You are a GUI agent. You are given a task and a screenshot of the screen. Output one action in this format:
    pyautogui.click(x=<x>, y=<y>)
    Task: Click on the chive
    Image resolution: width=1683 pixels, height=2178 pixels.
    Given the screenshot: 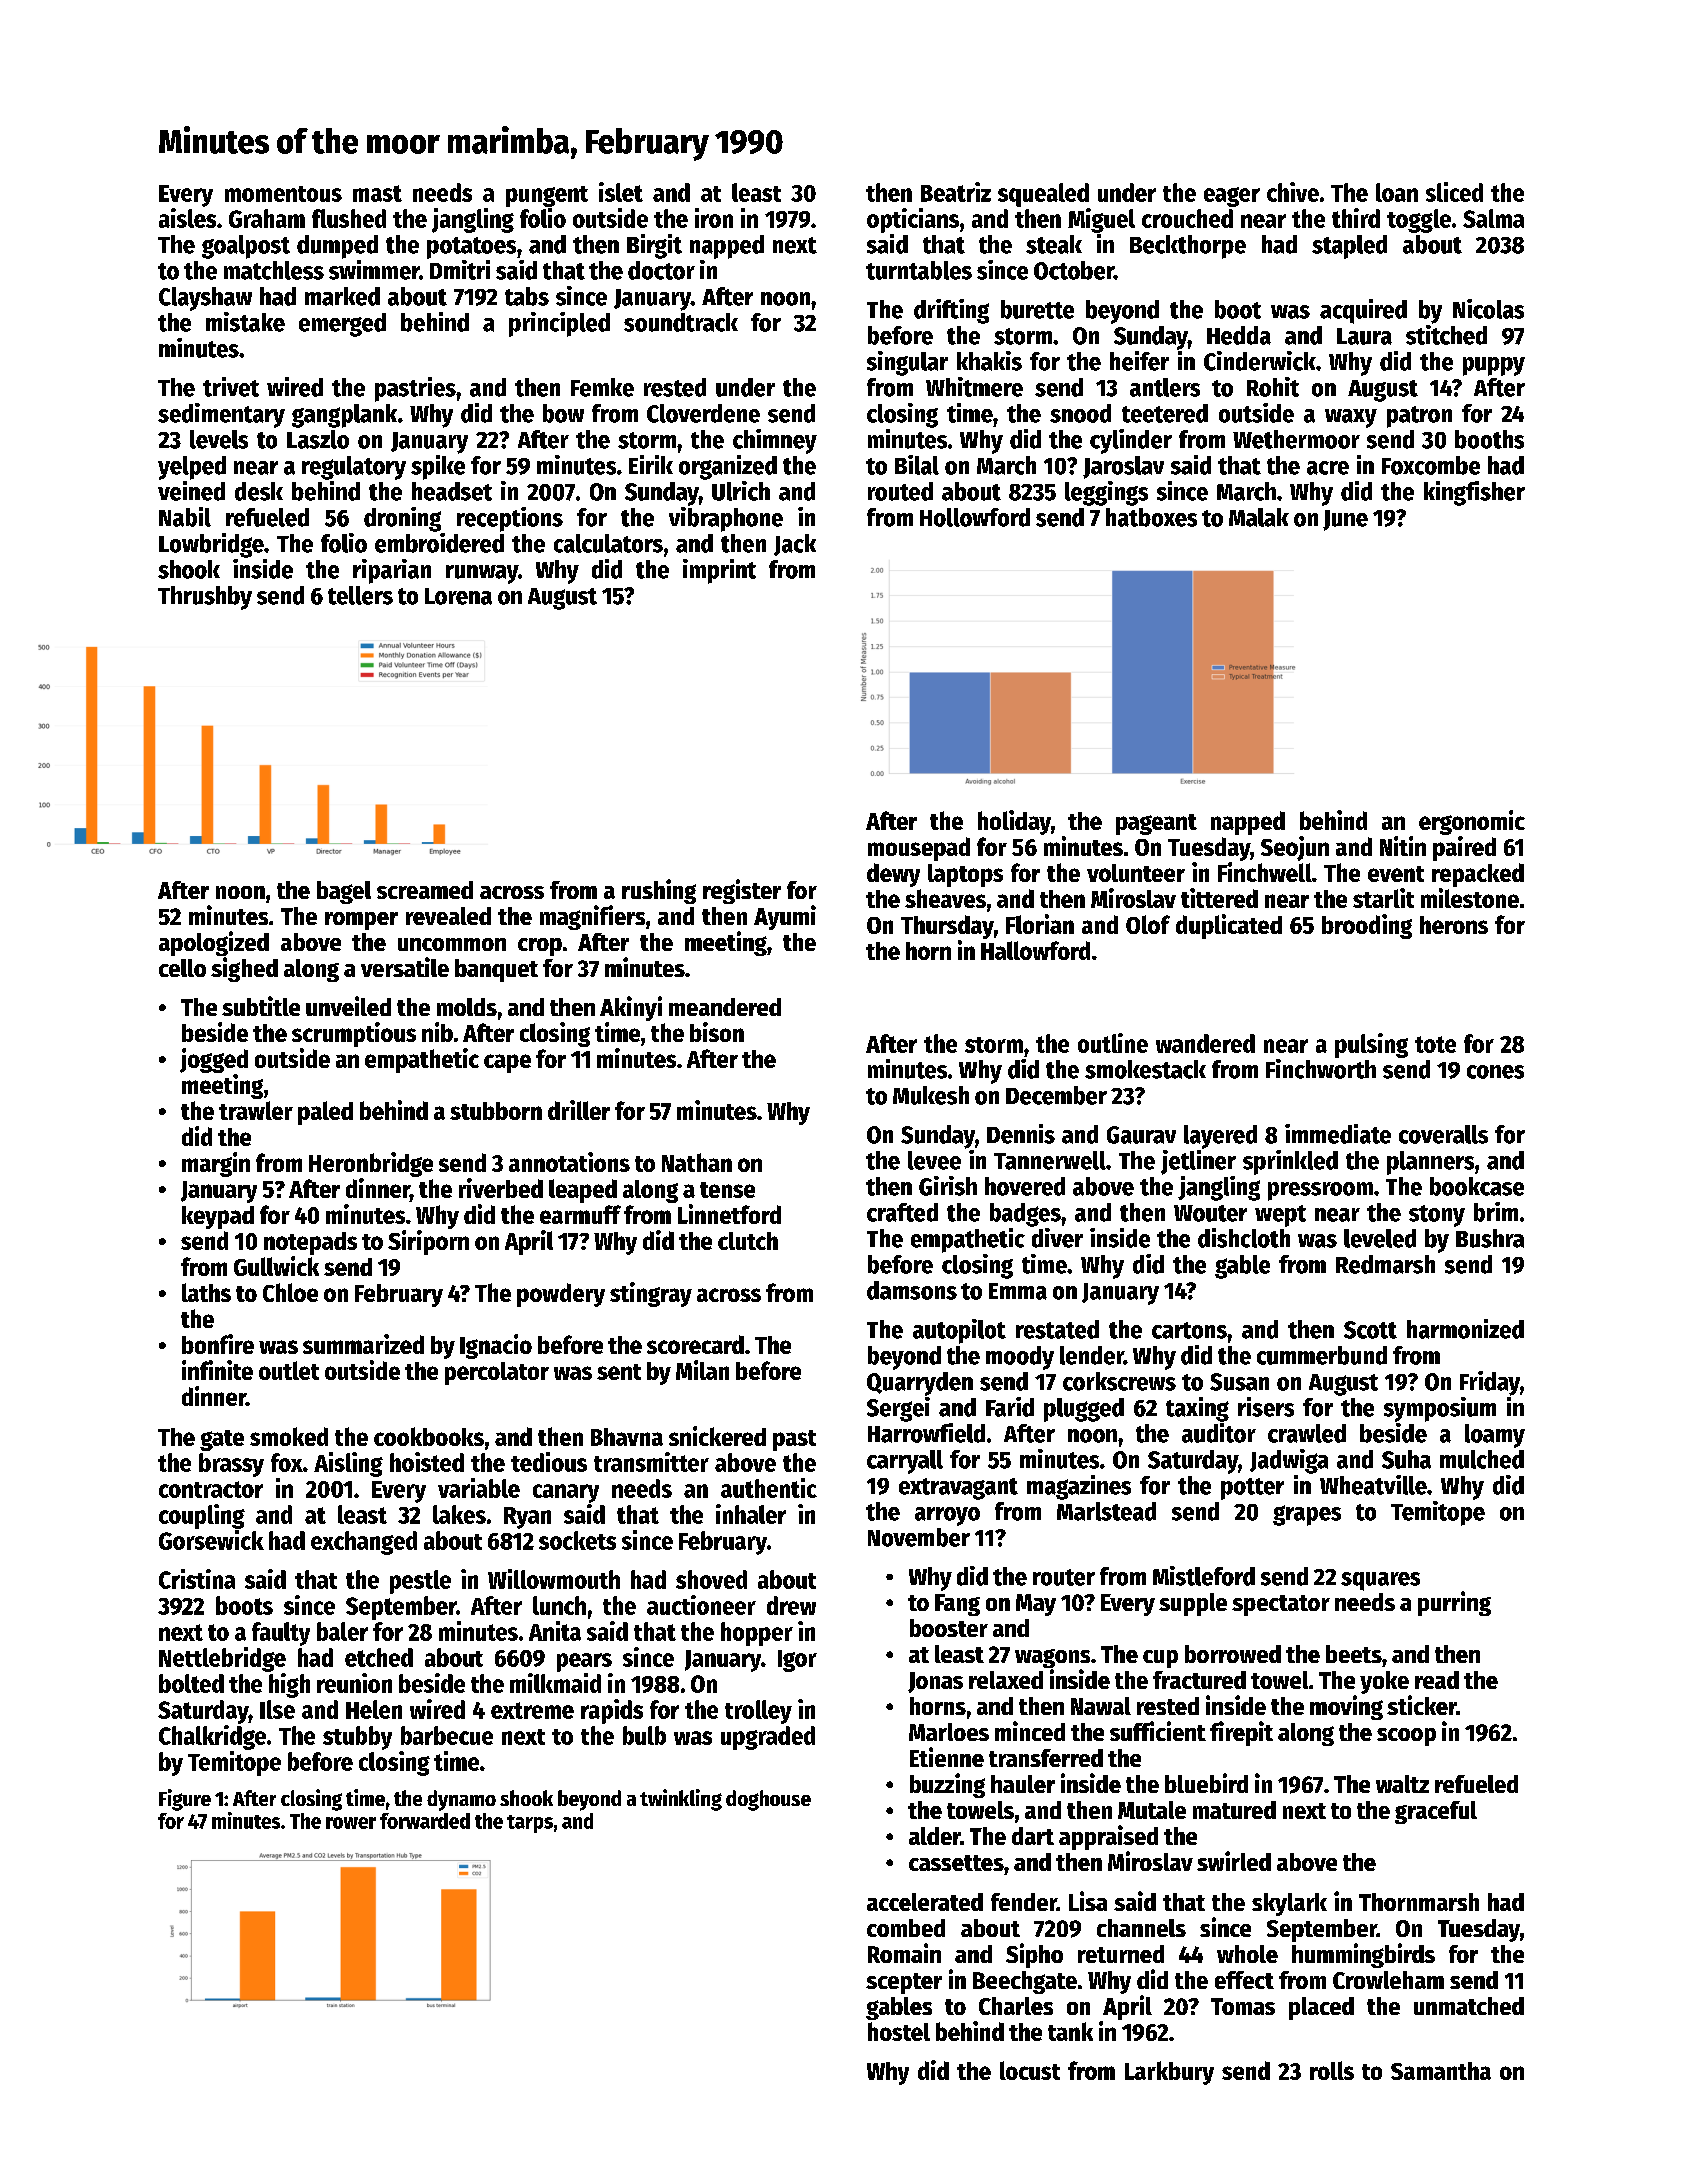 What is the action you would take?
    pyautogui.click(x=1293, y=192)
